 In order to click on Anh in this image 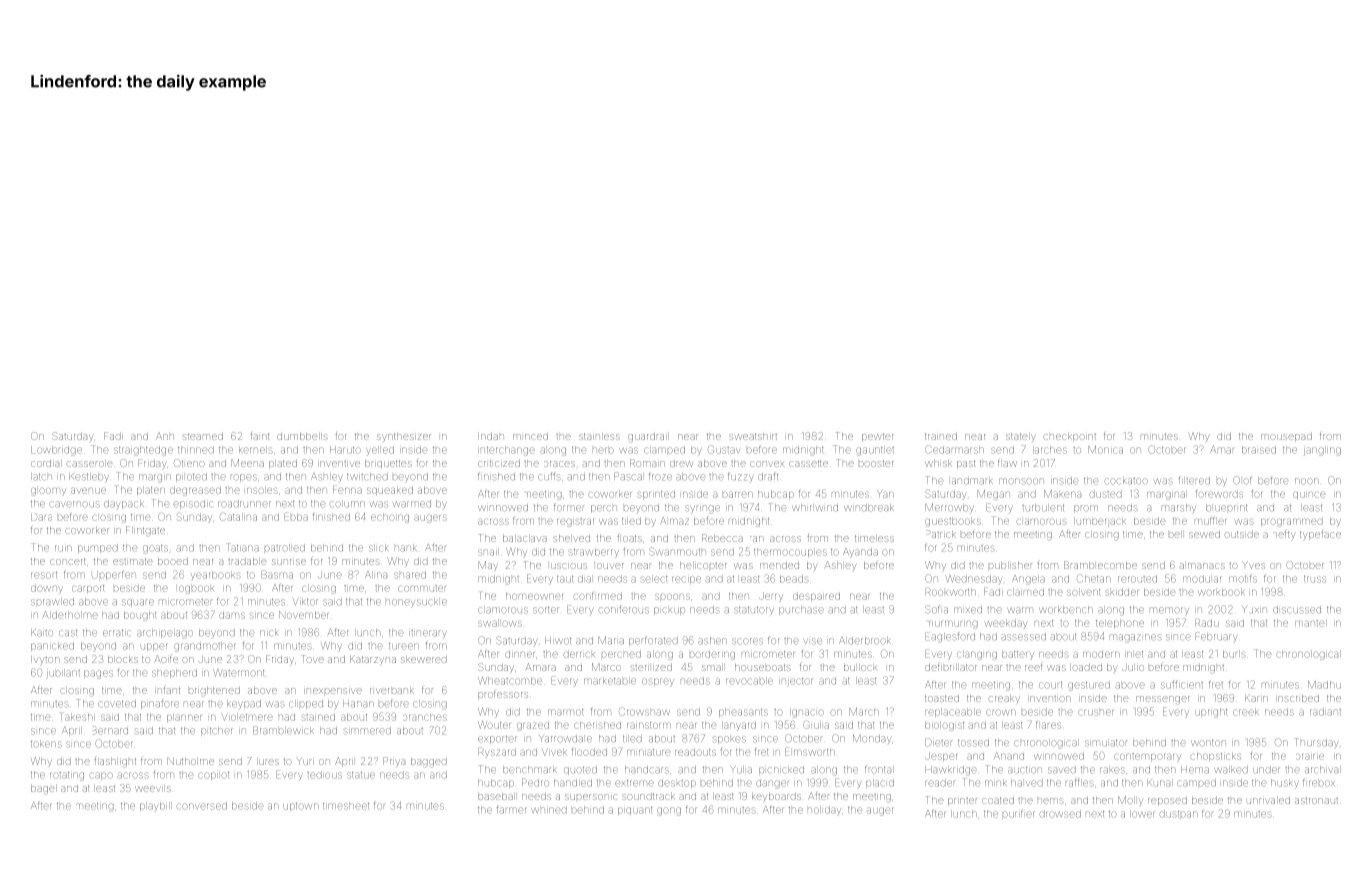, I will do `click(164, 436)`.
